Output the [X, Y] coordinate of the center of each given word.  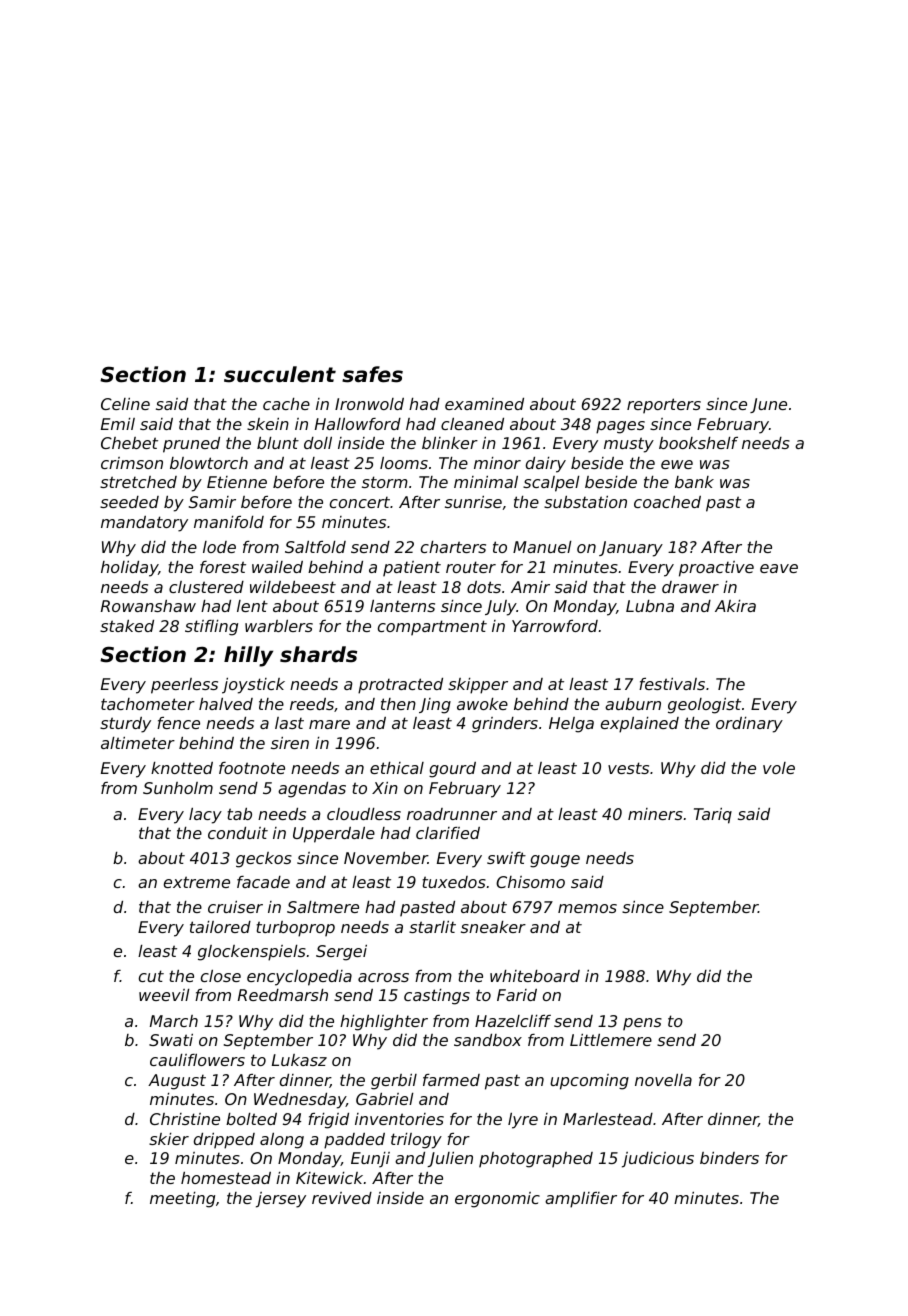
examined [484, 404]
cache [286, 404]
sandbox [488, 1040]
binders [729, 1158]
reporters [664, 406]
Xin [385, 788]
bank [694, 482]
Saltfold [315, 547]
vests [628, 768]
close [221, 976]
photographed [536, 1160]
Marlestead [608, 1119]
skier [169, 1139]
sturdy [125, 725]
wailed [277, 567]
